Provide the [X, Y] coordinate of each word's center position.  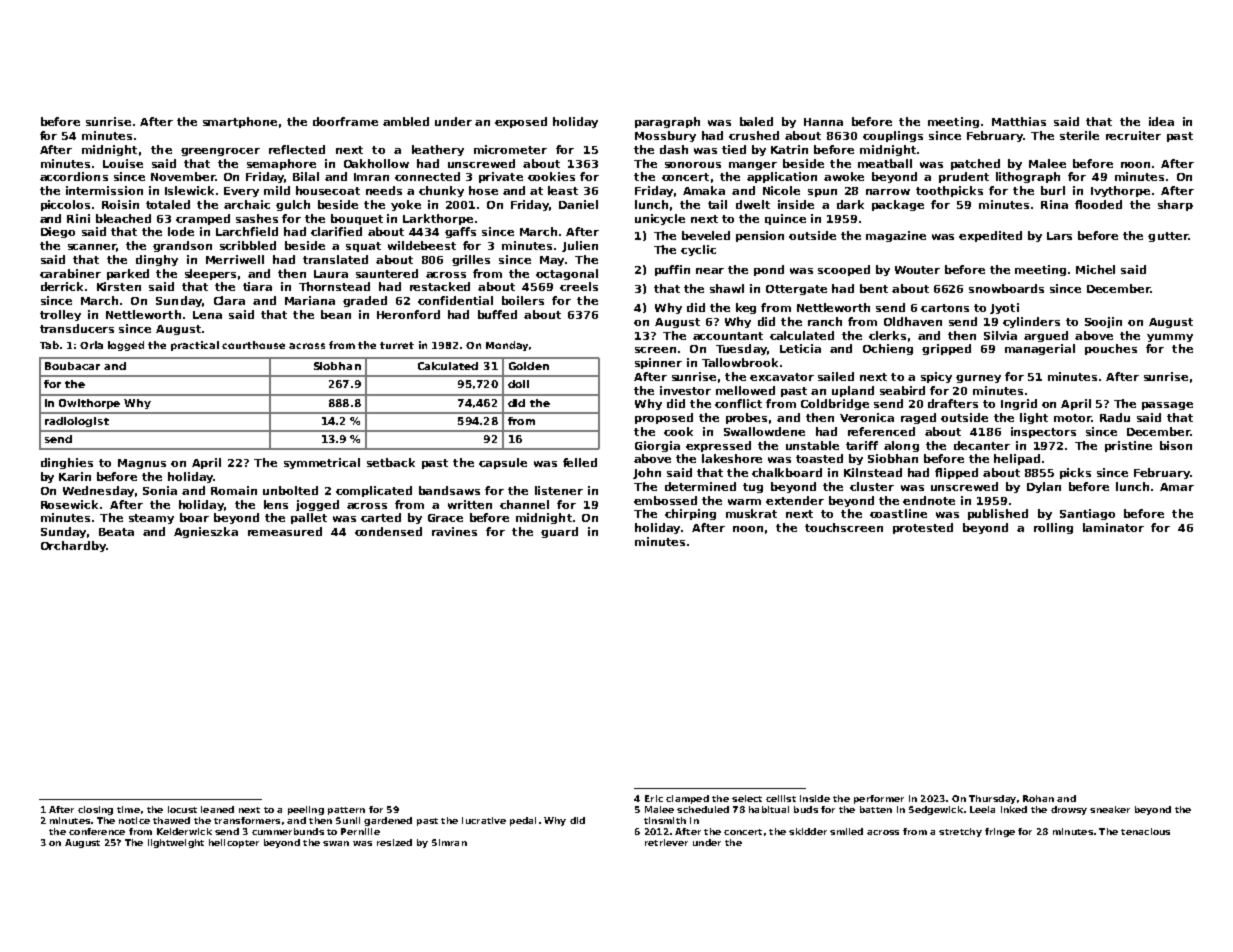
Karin [75, 476]
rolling [1053, 528]
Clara [229, 300]
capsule [503, 463]
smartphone [240, 122]
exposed [521, 122]
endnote [929, 500]
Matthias [1019, 121]
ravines [454, 531]
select [747, 798]
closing [95, 810]
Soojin [1103, 322]
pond [769, 270]
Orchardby [73, 546]
